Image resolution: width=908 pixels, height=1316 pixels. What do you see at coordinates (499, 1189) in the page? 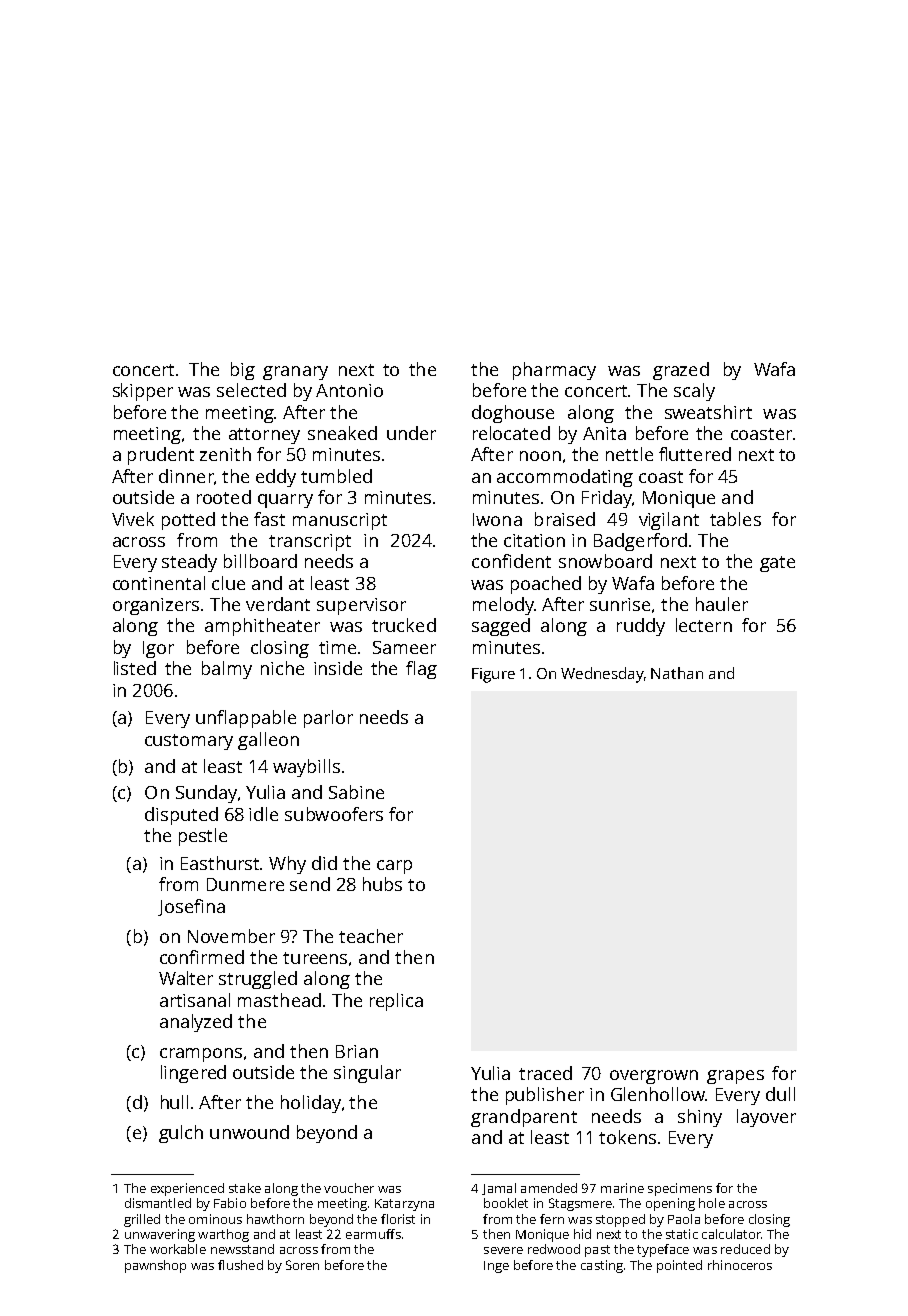
I see `Jamal` at bounding box center [499, 1189].
